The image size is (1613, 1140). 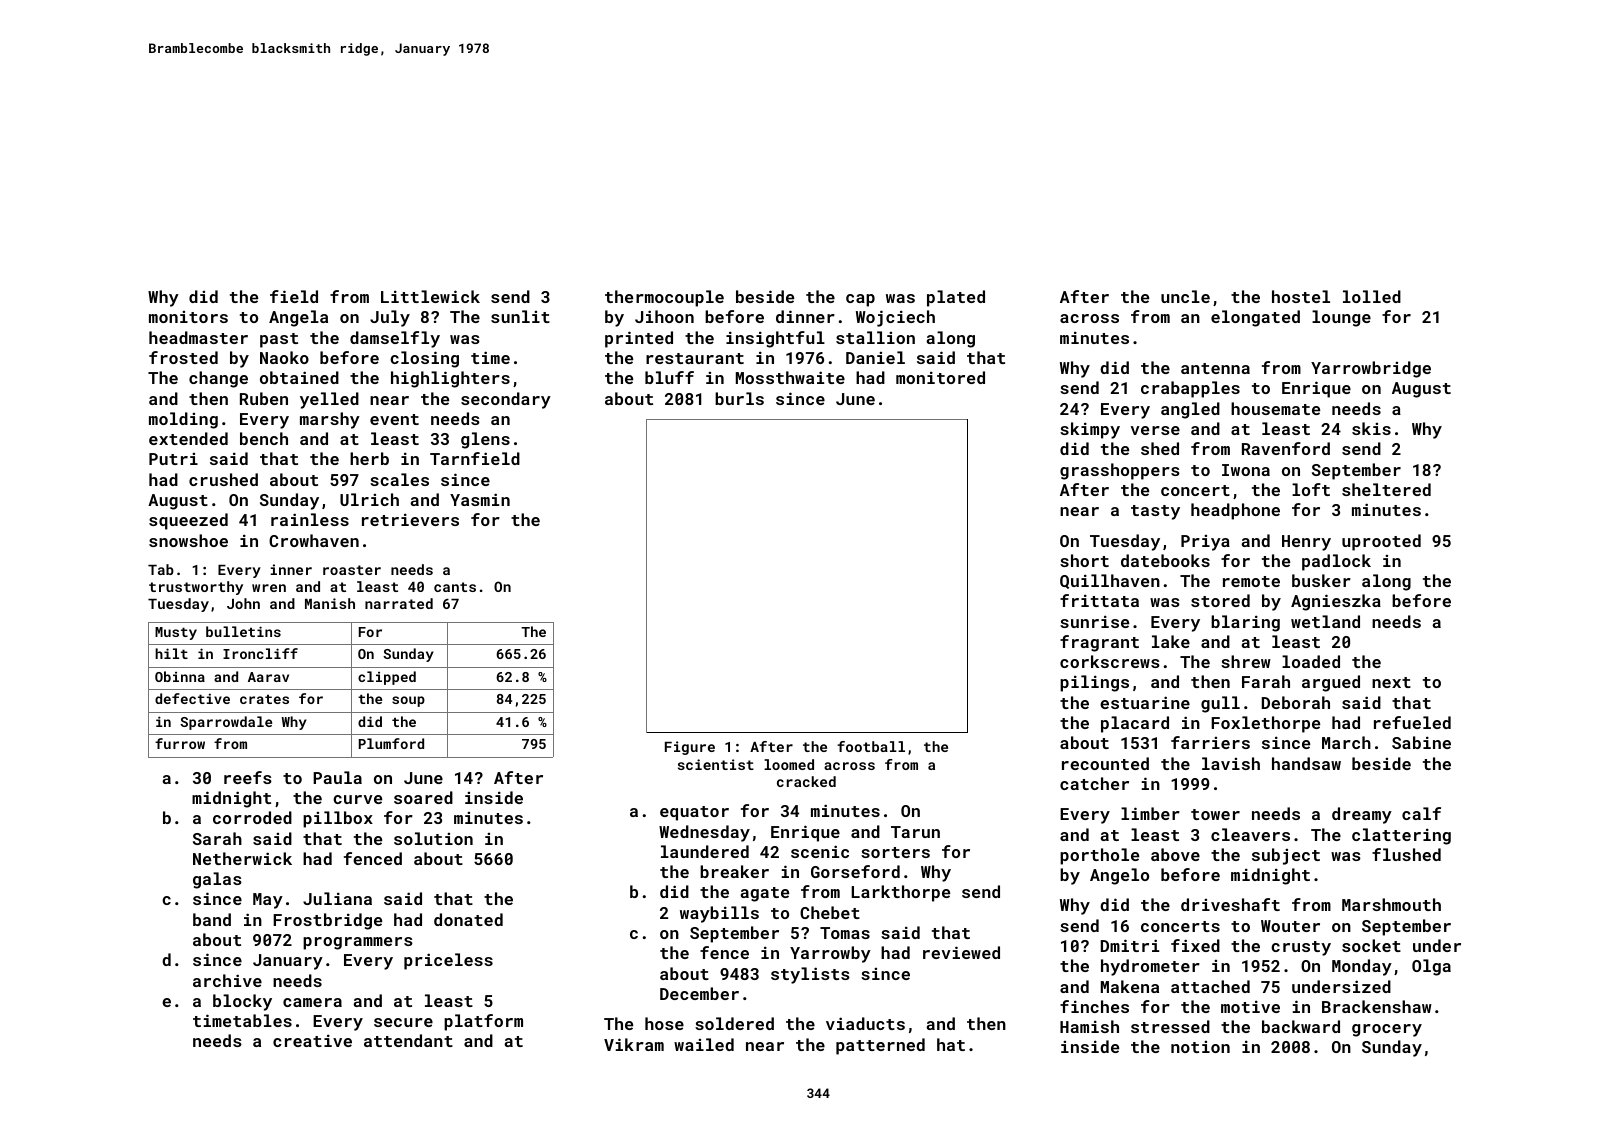 I want to click on thermocouple, so click(x=664, y=298).
